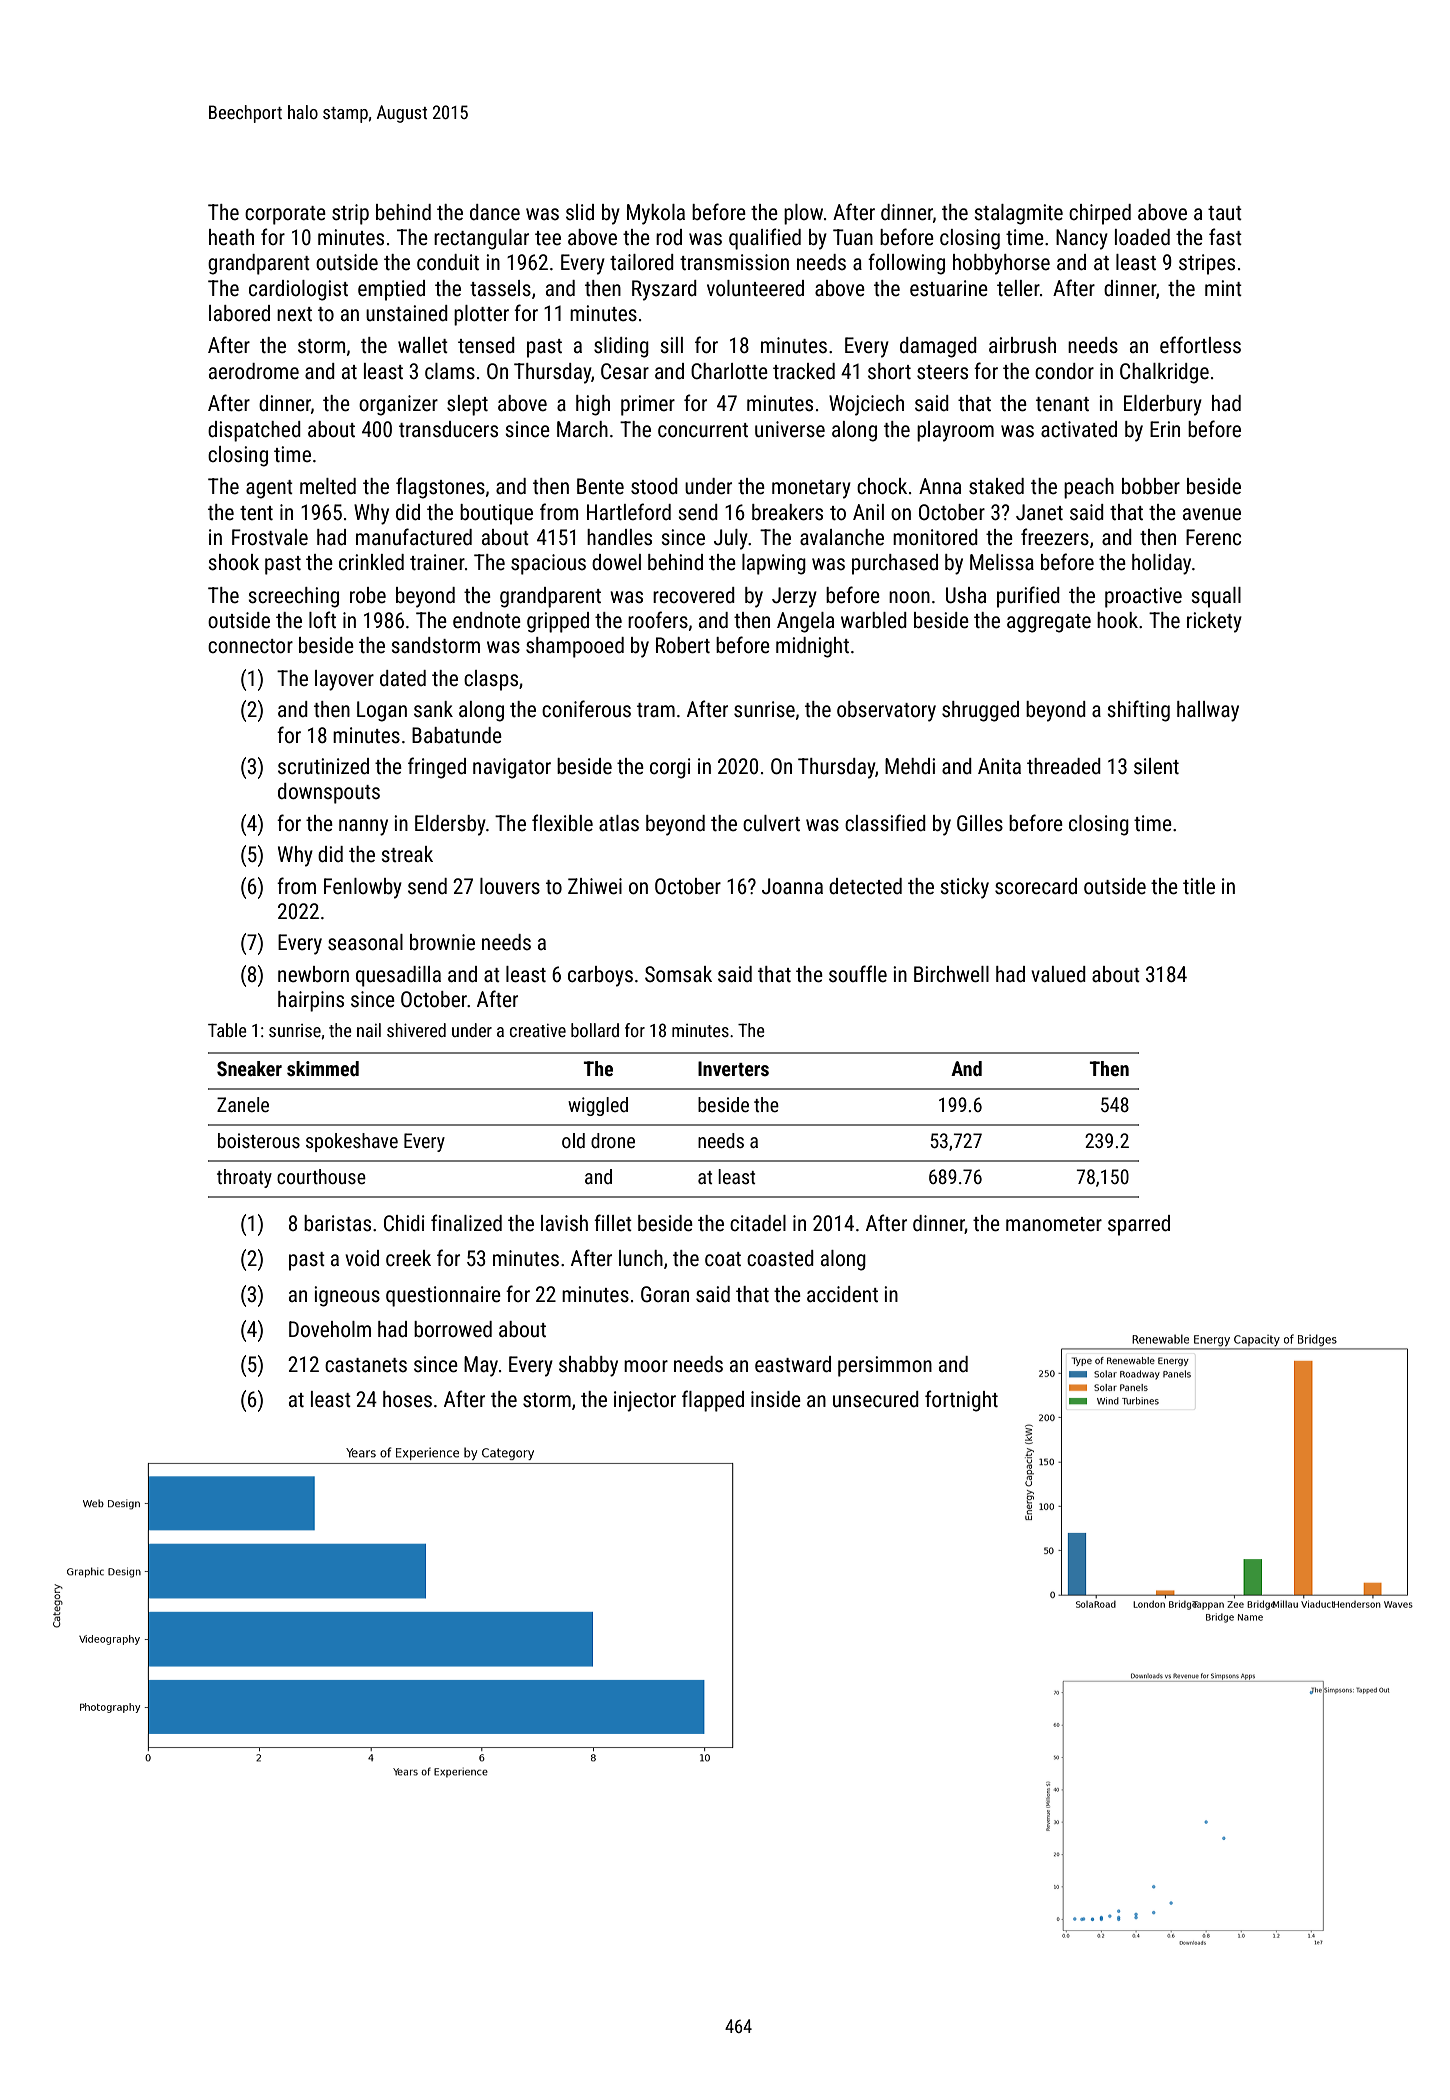  Describe the element at coordinates (853, 237) in the screenshot. I see `Tuan` at that location.
